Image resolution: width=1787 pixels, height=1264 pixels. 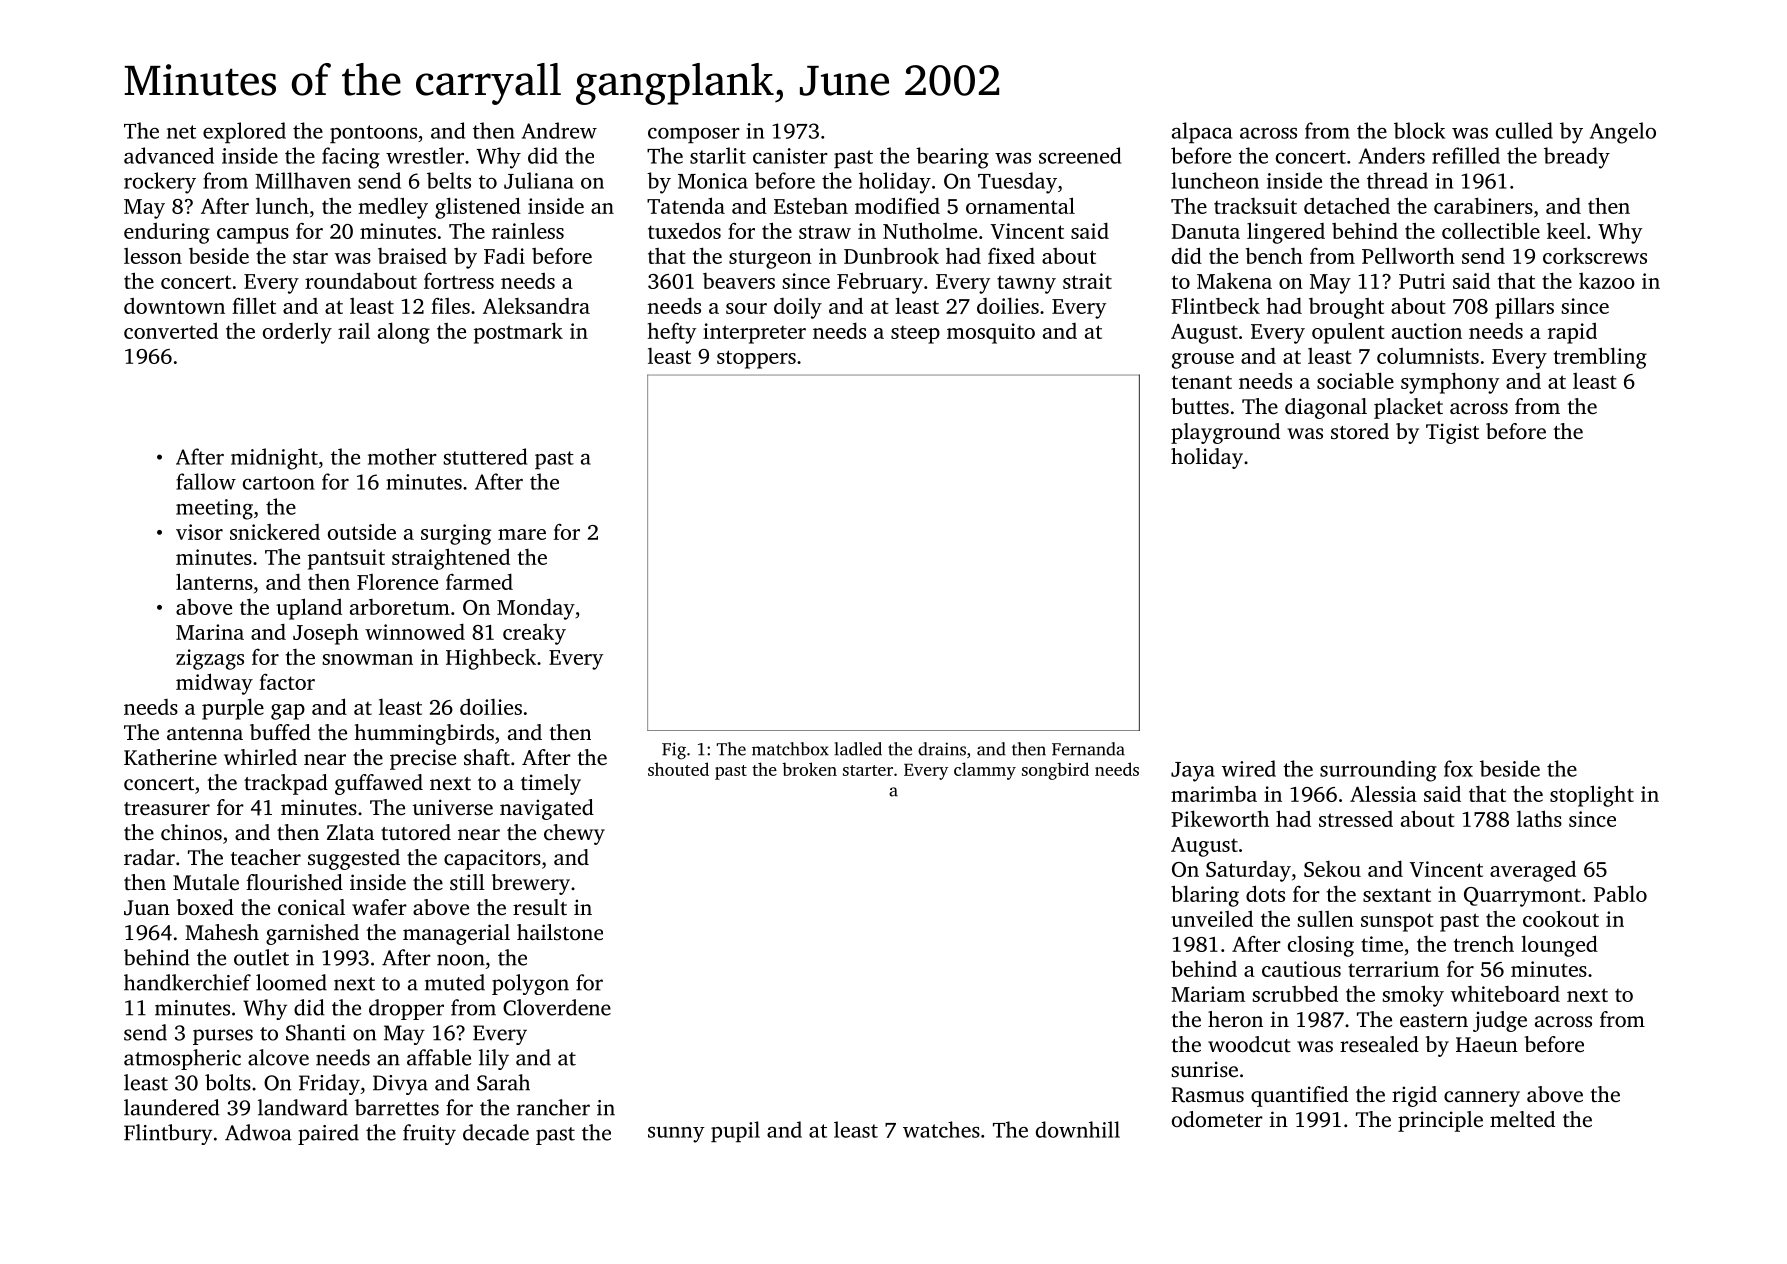 What do you see at coordinates (206, 882) in the document?
I see `Mutale` at bounding box center [206, 882].
